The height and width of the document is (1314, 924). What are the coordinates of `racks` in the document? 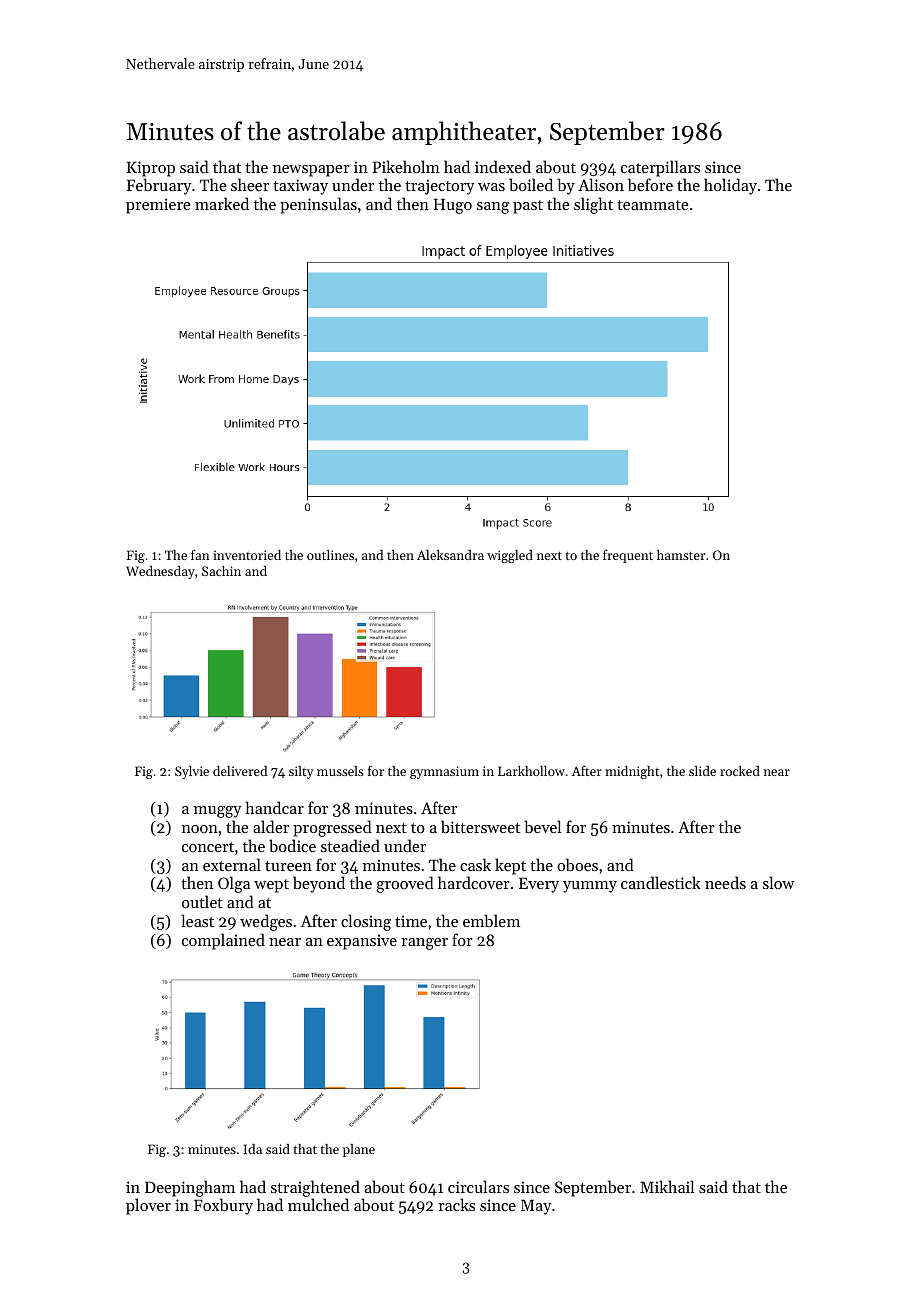 It's located at (456, 1204).
